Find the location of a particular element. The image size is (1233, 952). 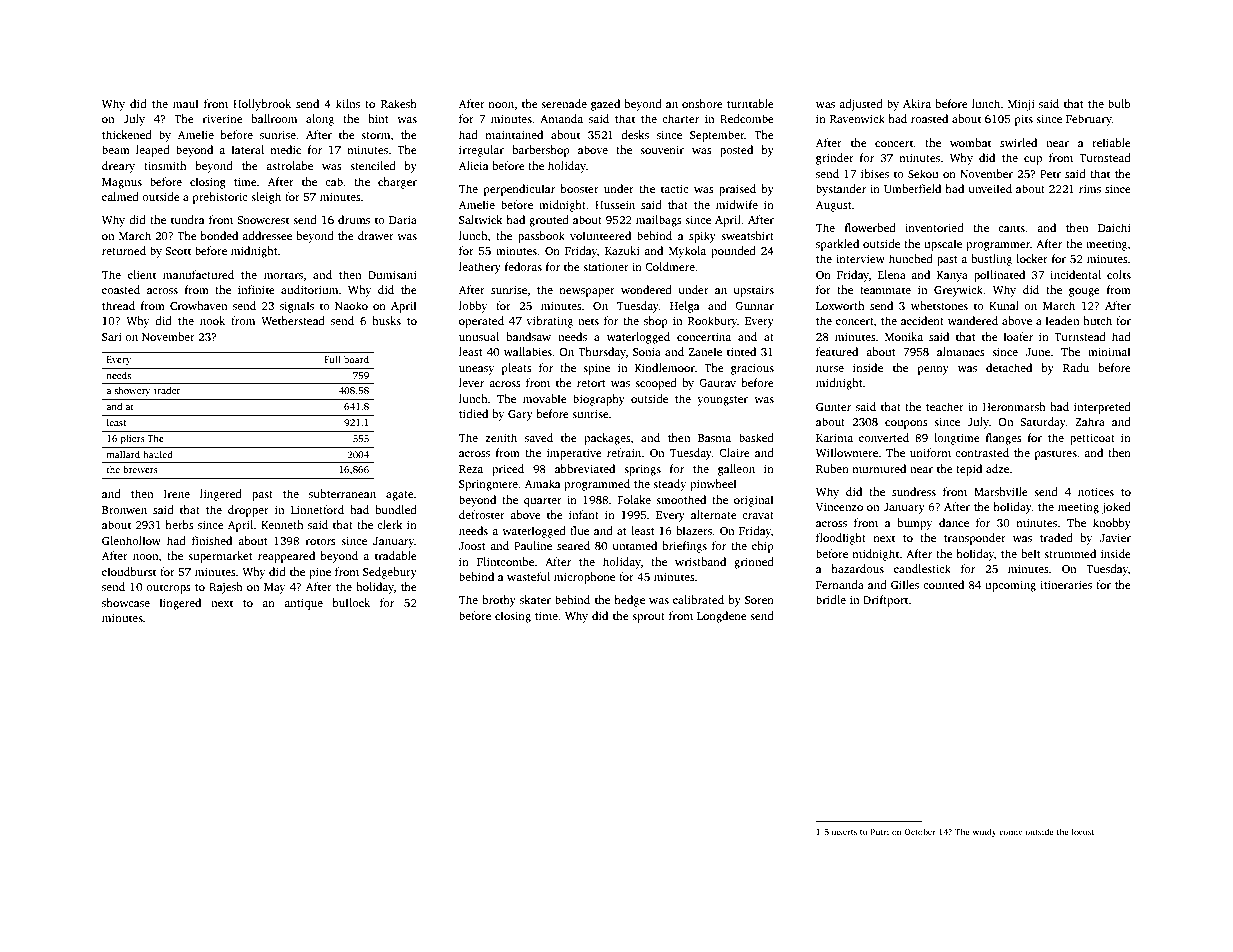

antique is located at coordinates (303, 604).
